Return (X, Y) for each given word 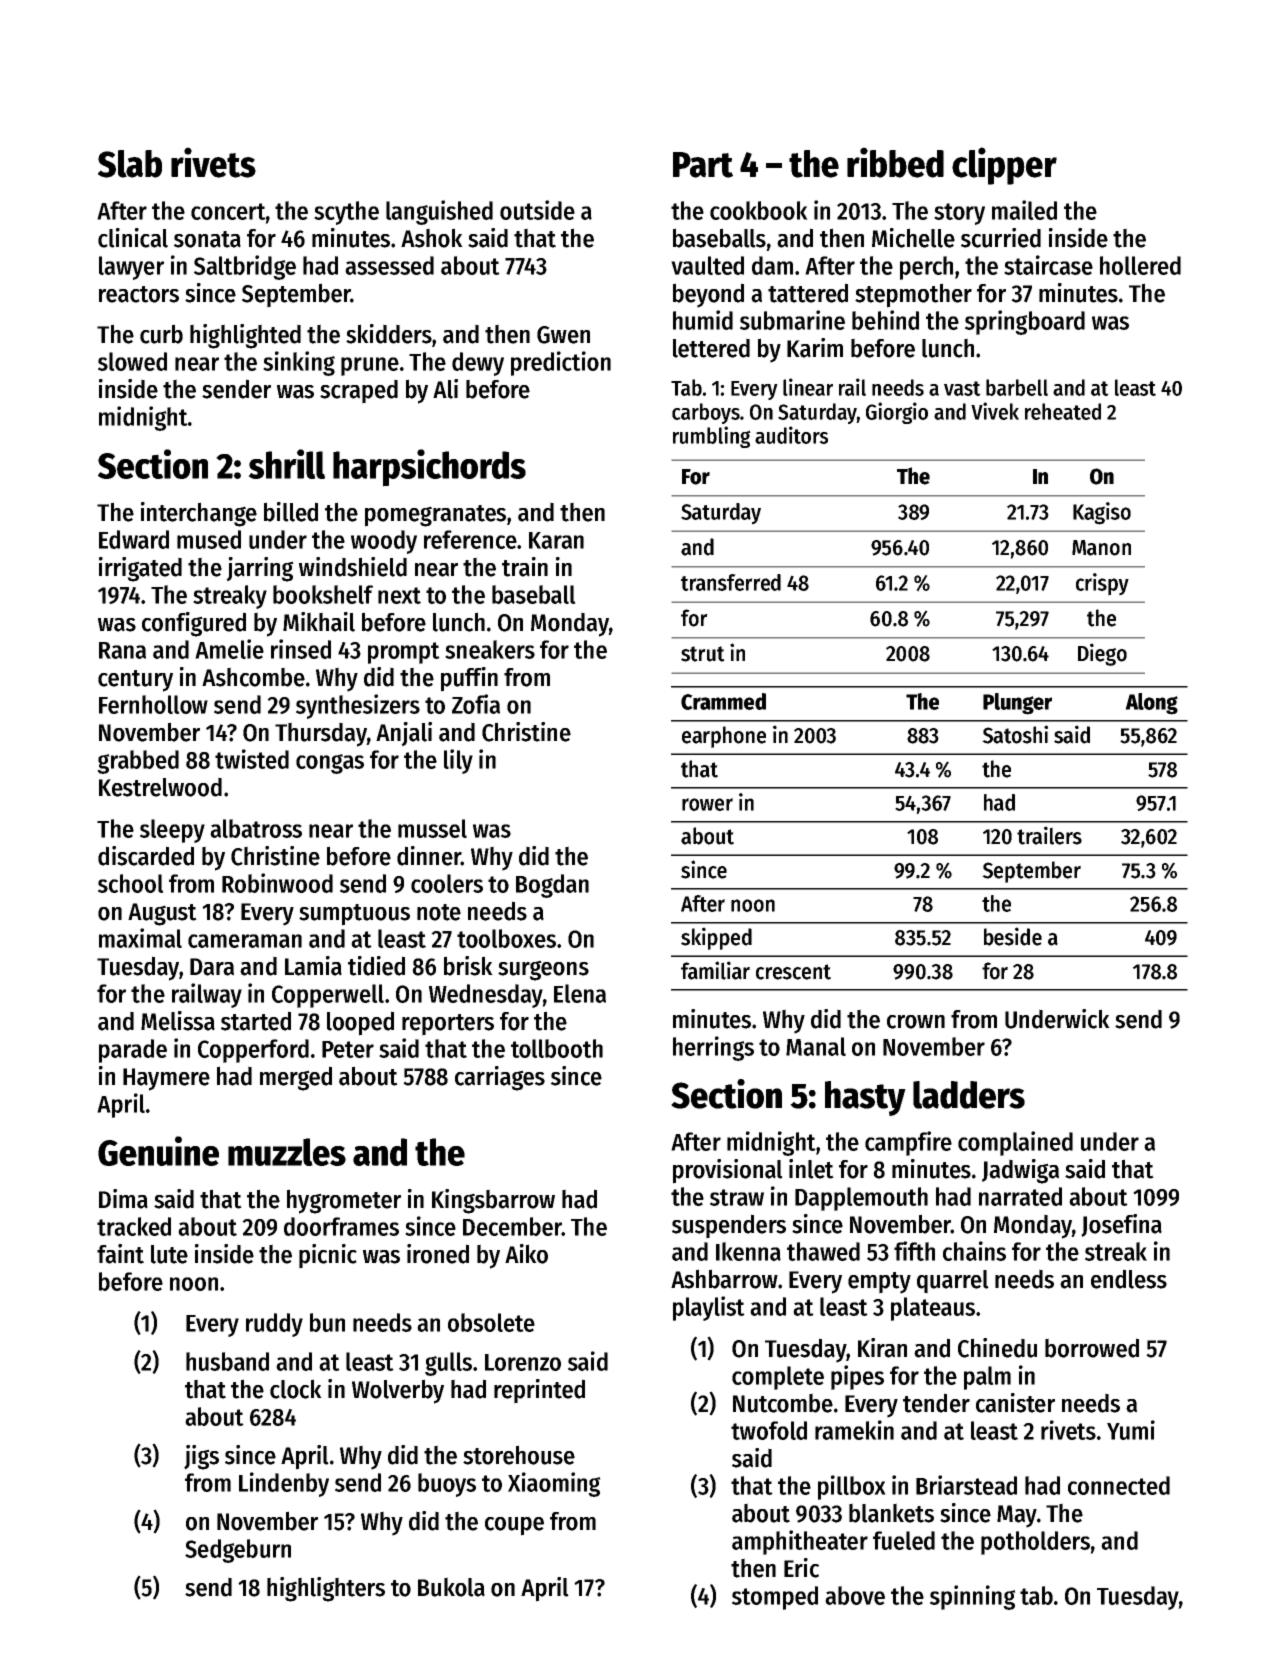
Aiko (526, 1254)
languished (439, 212)
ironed (438, 1254)
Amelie (229, 649)
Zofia (476, 704)
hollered (1140, 265)
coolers (447, 883)
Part (703, 165)
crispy (1102, 584)
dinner (429, 856)
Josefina (1121, 1225)
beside (1013, 936)
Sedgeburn (238, 1551)
